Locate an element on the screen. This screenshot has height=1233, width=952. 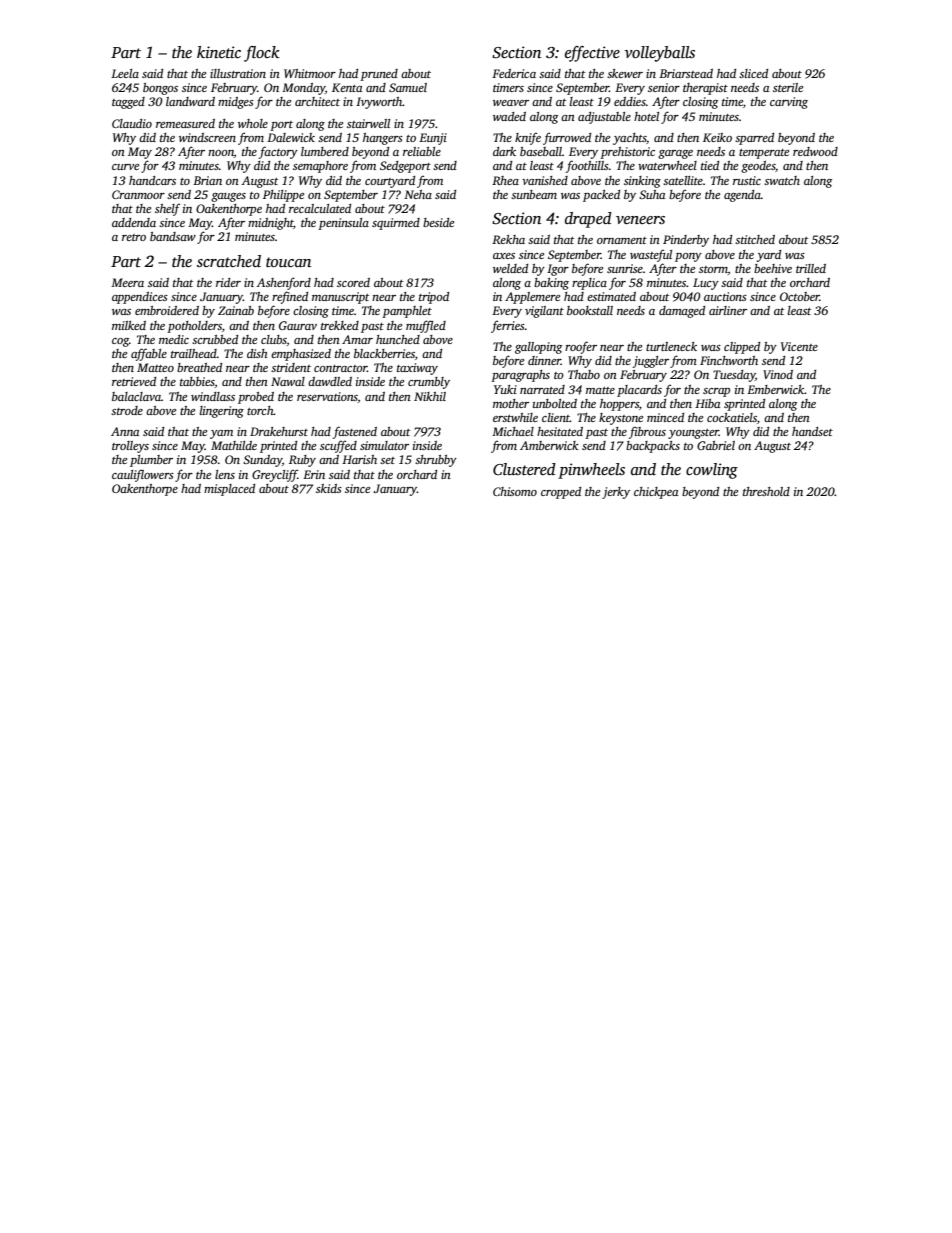
fastened is located at coordinates (355, 432).
